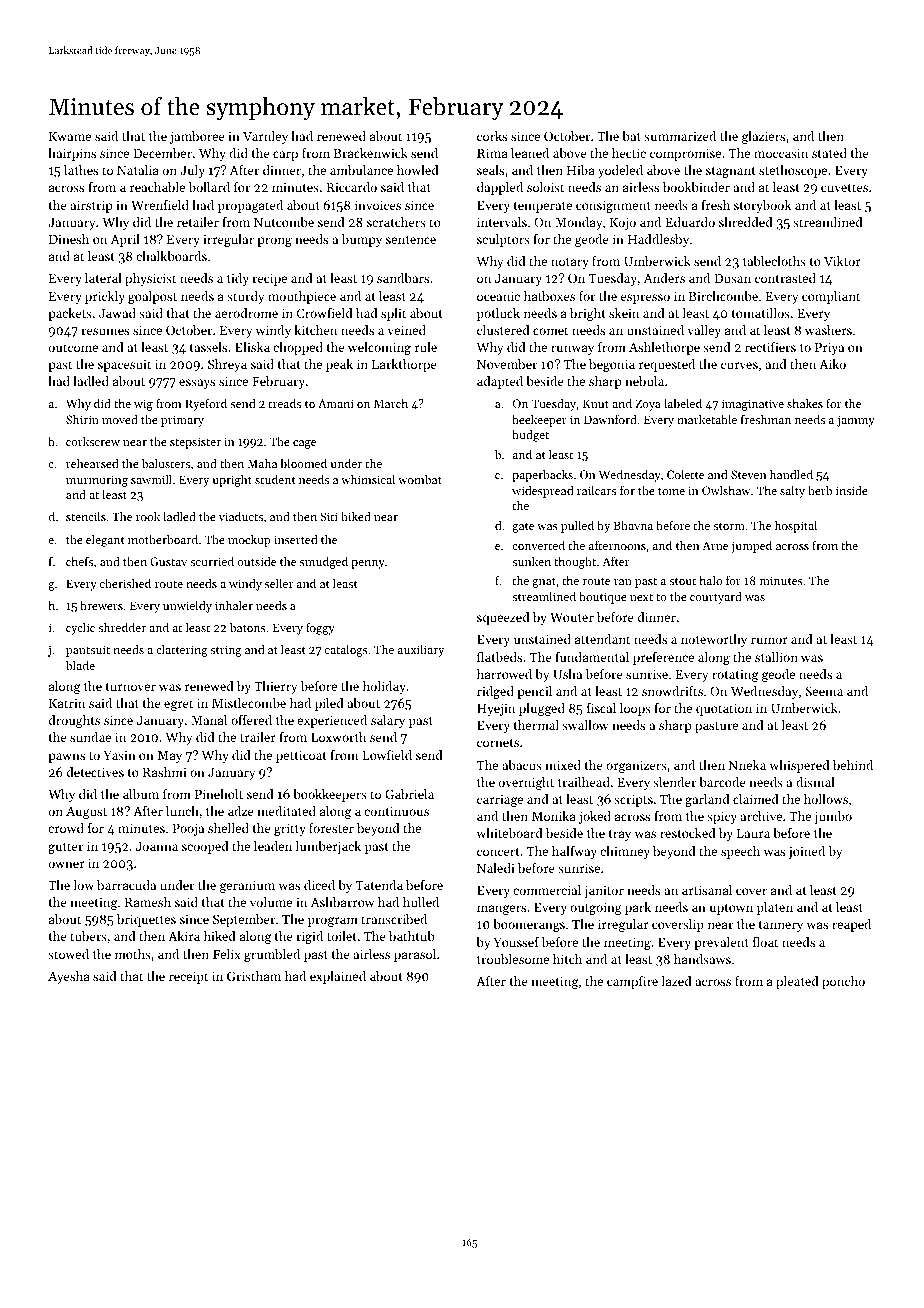  I want to click on whimsical, so click(368, 479).
